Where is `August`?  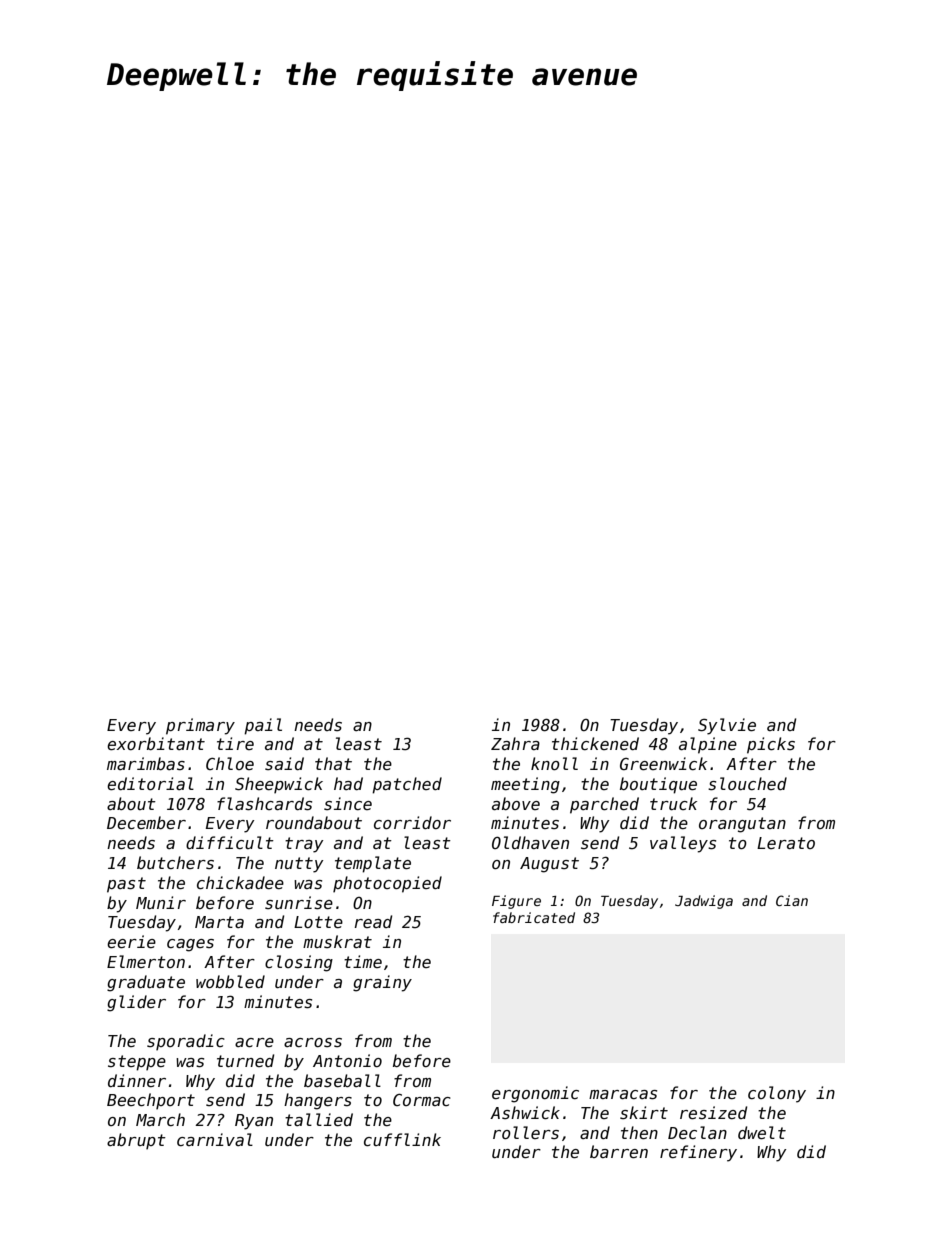 August is located at coordinates (549, 865).
